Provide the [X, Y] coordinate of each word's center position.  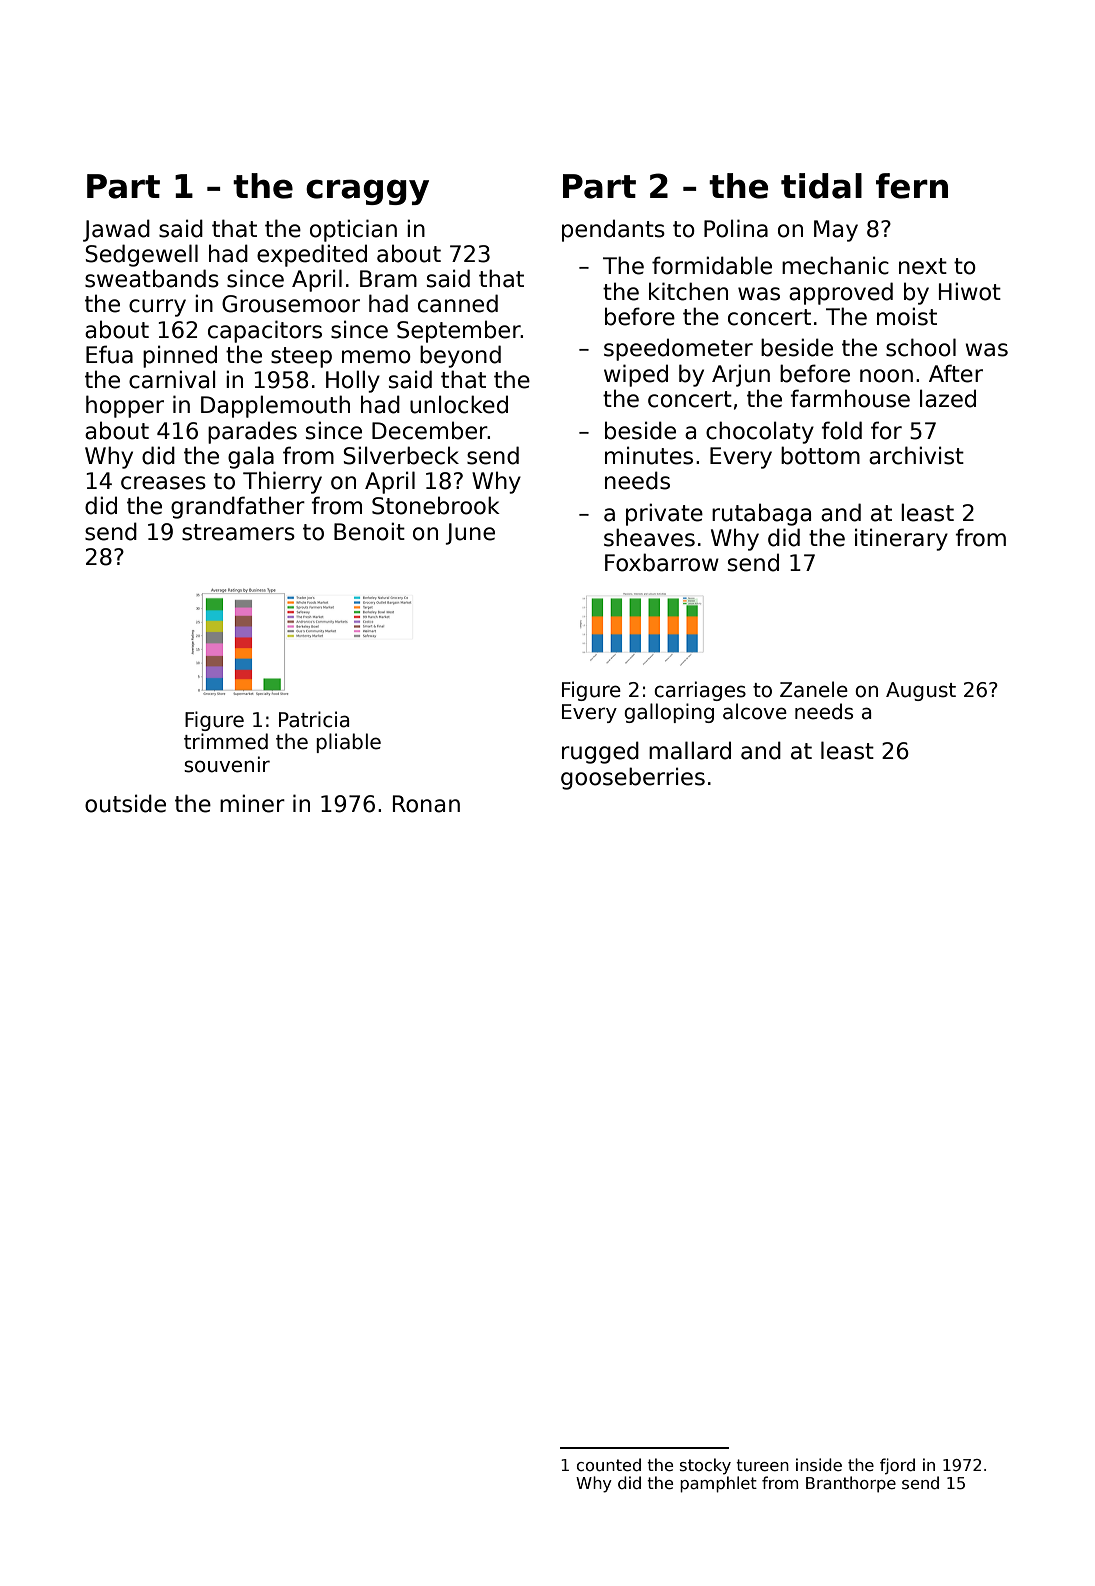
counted [609, 1464]
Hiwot [970, 291]
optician [353, 230]
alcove [755, 711]
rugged [600, 752]
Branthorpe [851, 1484]
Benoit [369, 531]
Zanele [814, 689]
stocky [705, 1466]
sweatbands [152, 278]
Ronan [426, 804]
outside [125, 803]
